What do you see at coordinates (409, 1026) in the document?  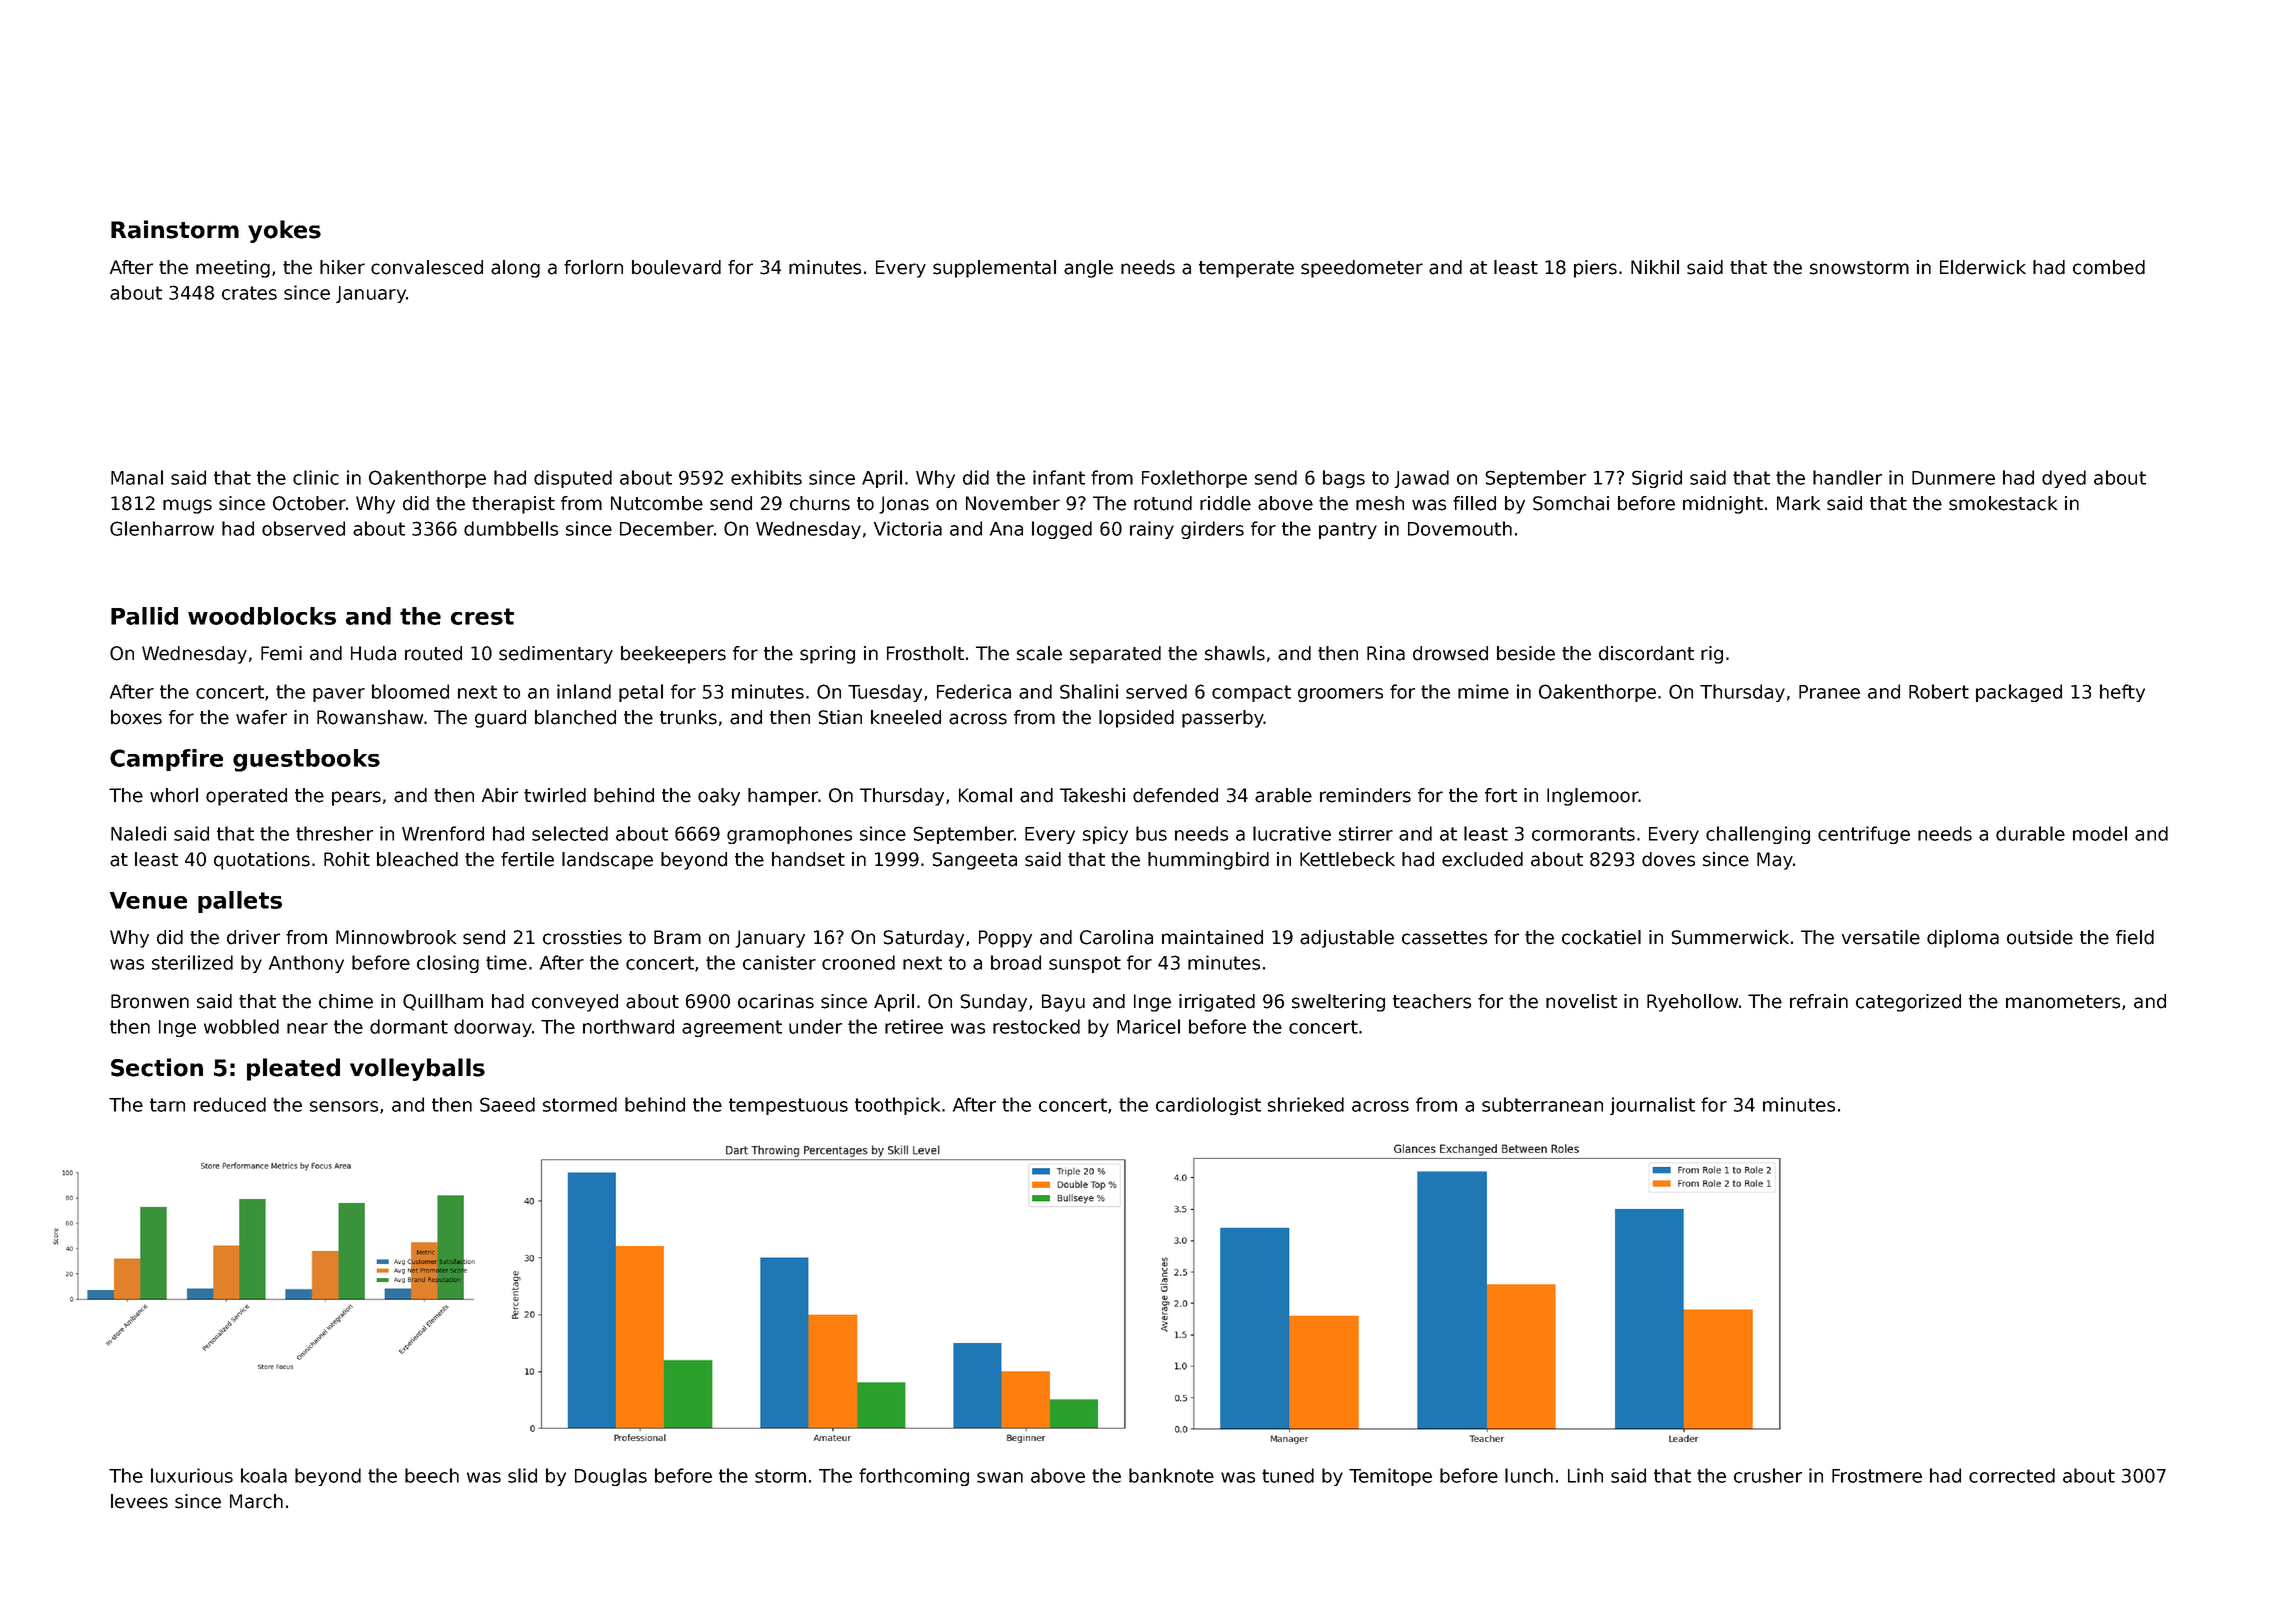 I see `dormant` at bounding box center [409, 1026].
